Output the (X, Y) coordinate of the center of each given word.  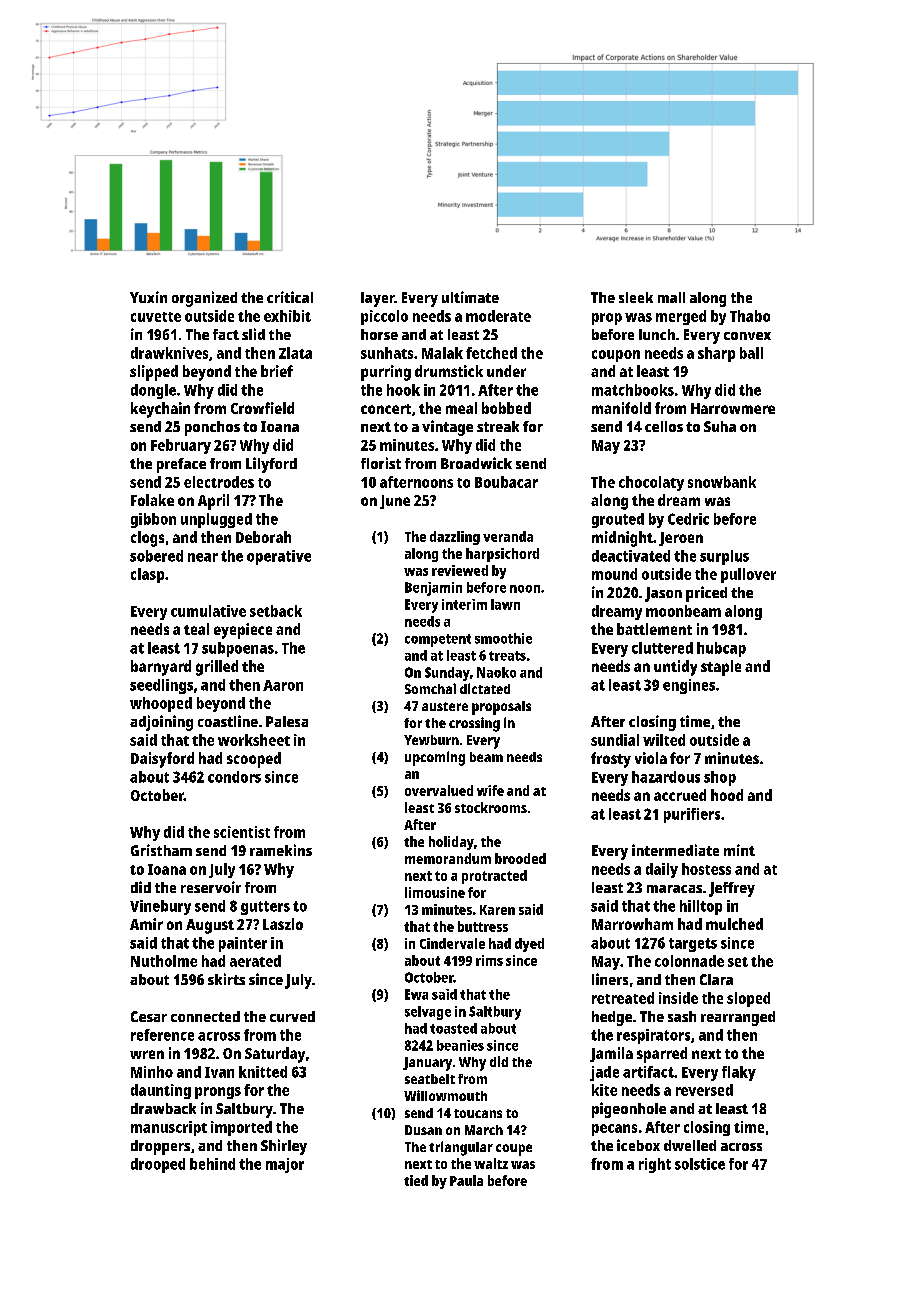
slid (253, 334)
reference (162, 1035)
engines (689, 686)
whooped (161, 704)
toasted (453, 1028)
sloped (748, 999)
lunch (657, 334)
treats (507, 656)
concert (386, 409)
